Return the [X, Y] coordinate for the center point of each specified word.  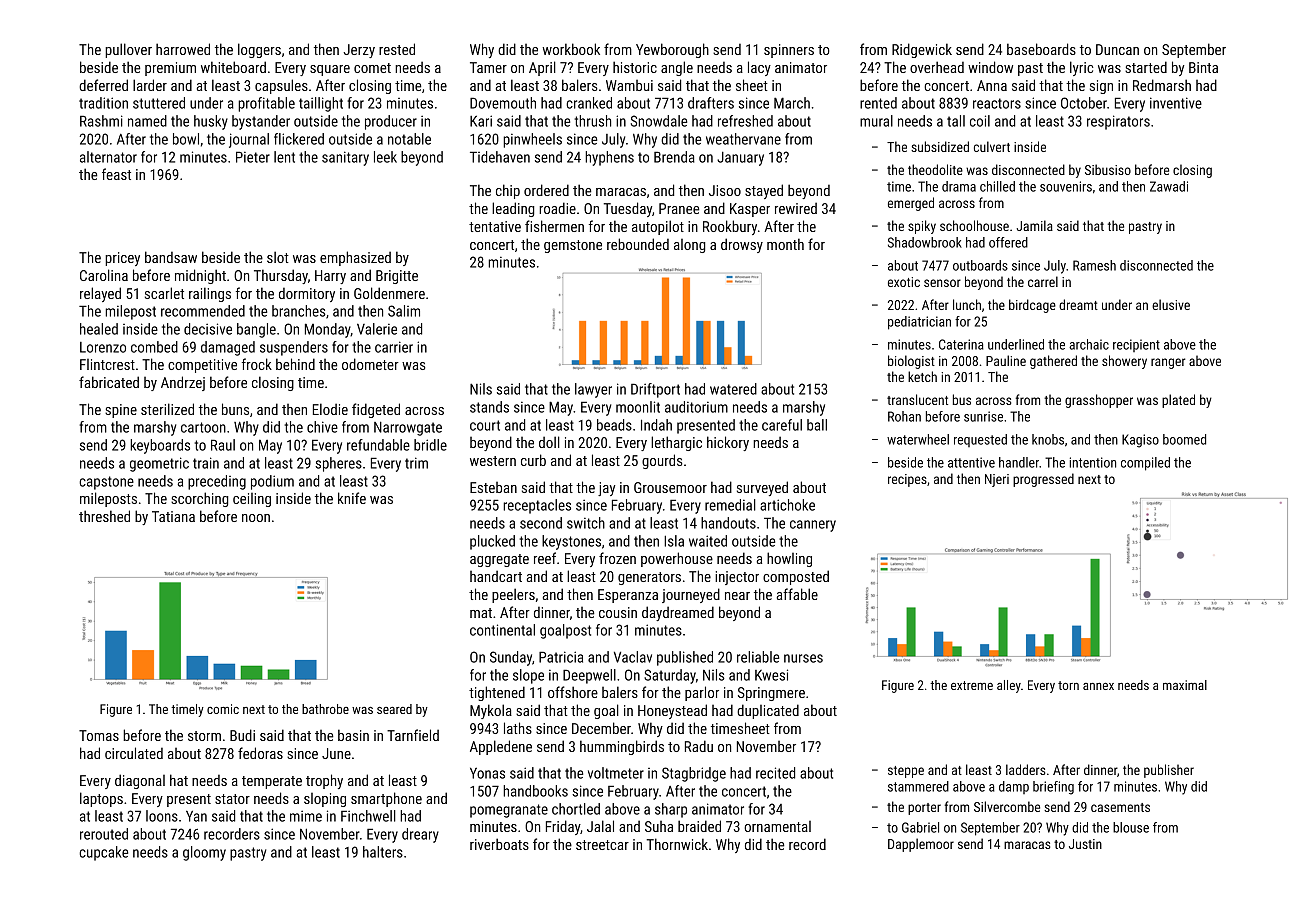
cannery [813, 526]
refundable [378, 445]
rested [397, 49]
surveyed [762, 488]
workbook [571, 49]
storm [204, 736]
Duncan [1117, 49]
